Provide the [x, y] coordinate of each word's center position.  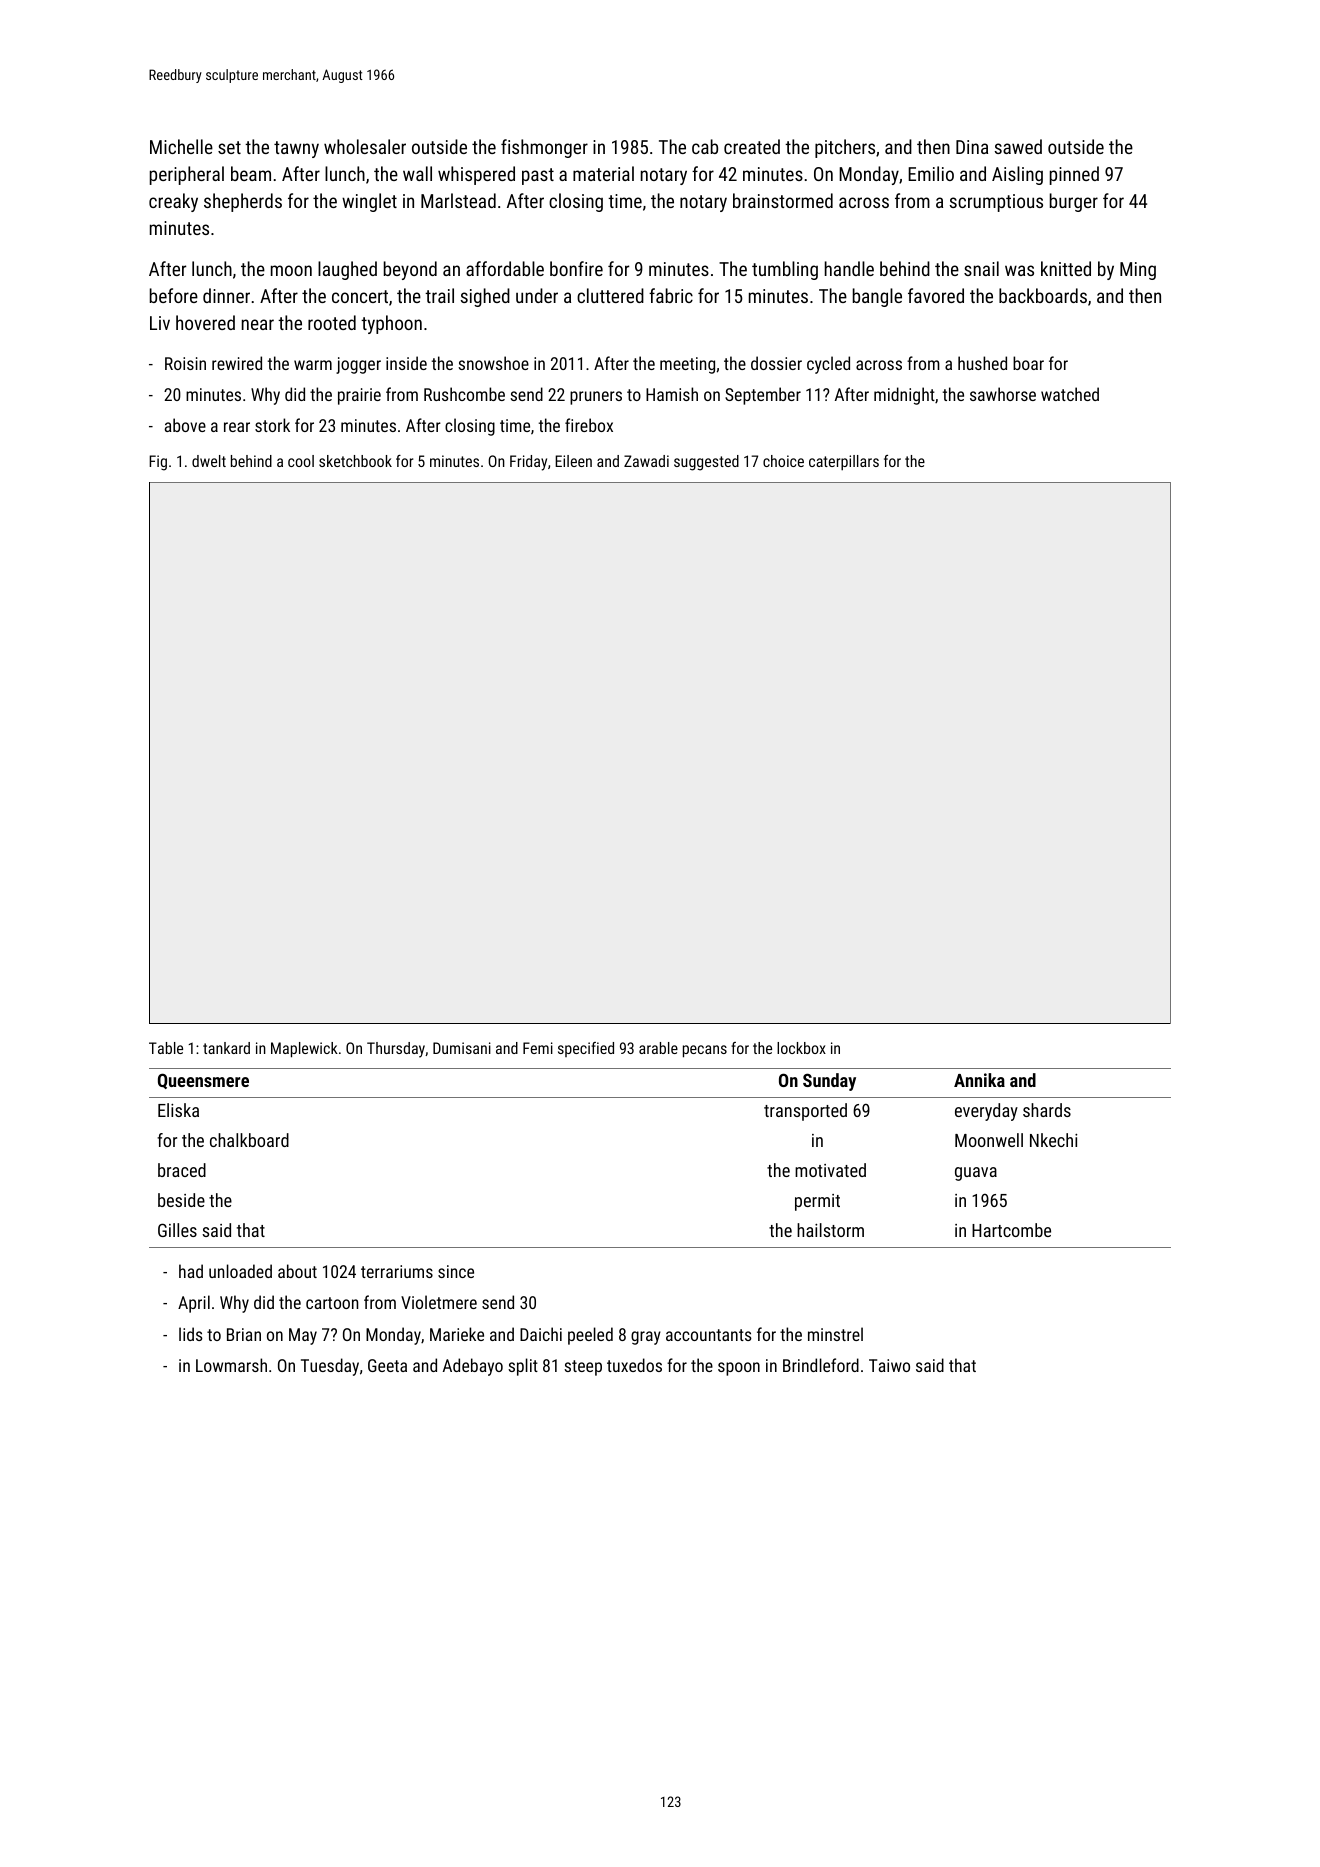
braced [182, 1170]
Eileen [573, 461]
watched [1070, 394]
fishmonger [544, 148]
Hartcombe [1011, 1230]
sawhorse [1003, 394]
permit [817, 1202]
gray [646, 1338]
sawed [1018, 146]
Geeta [387, 1365]
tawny [296, 149]
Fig [158, 463]
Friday [528, 463]
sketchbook [355, 461]
